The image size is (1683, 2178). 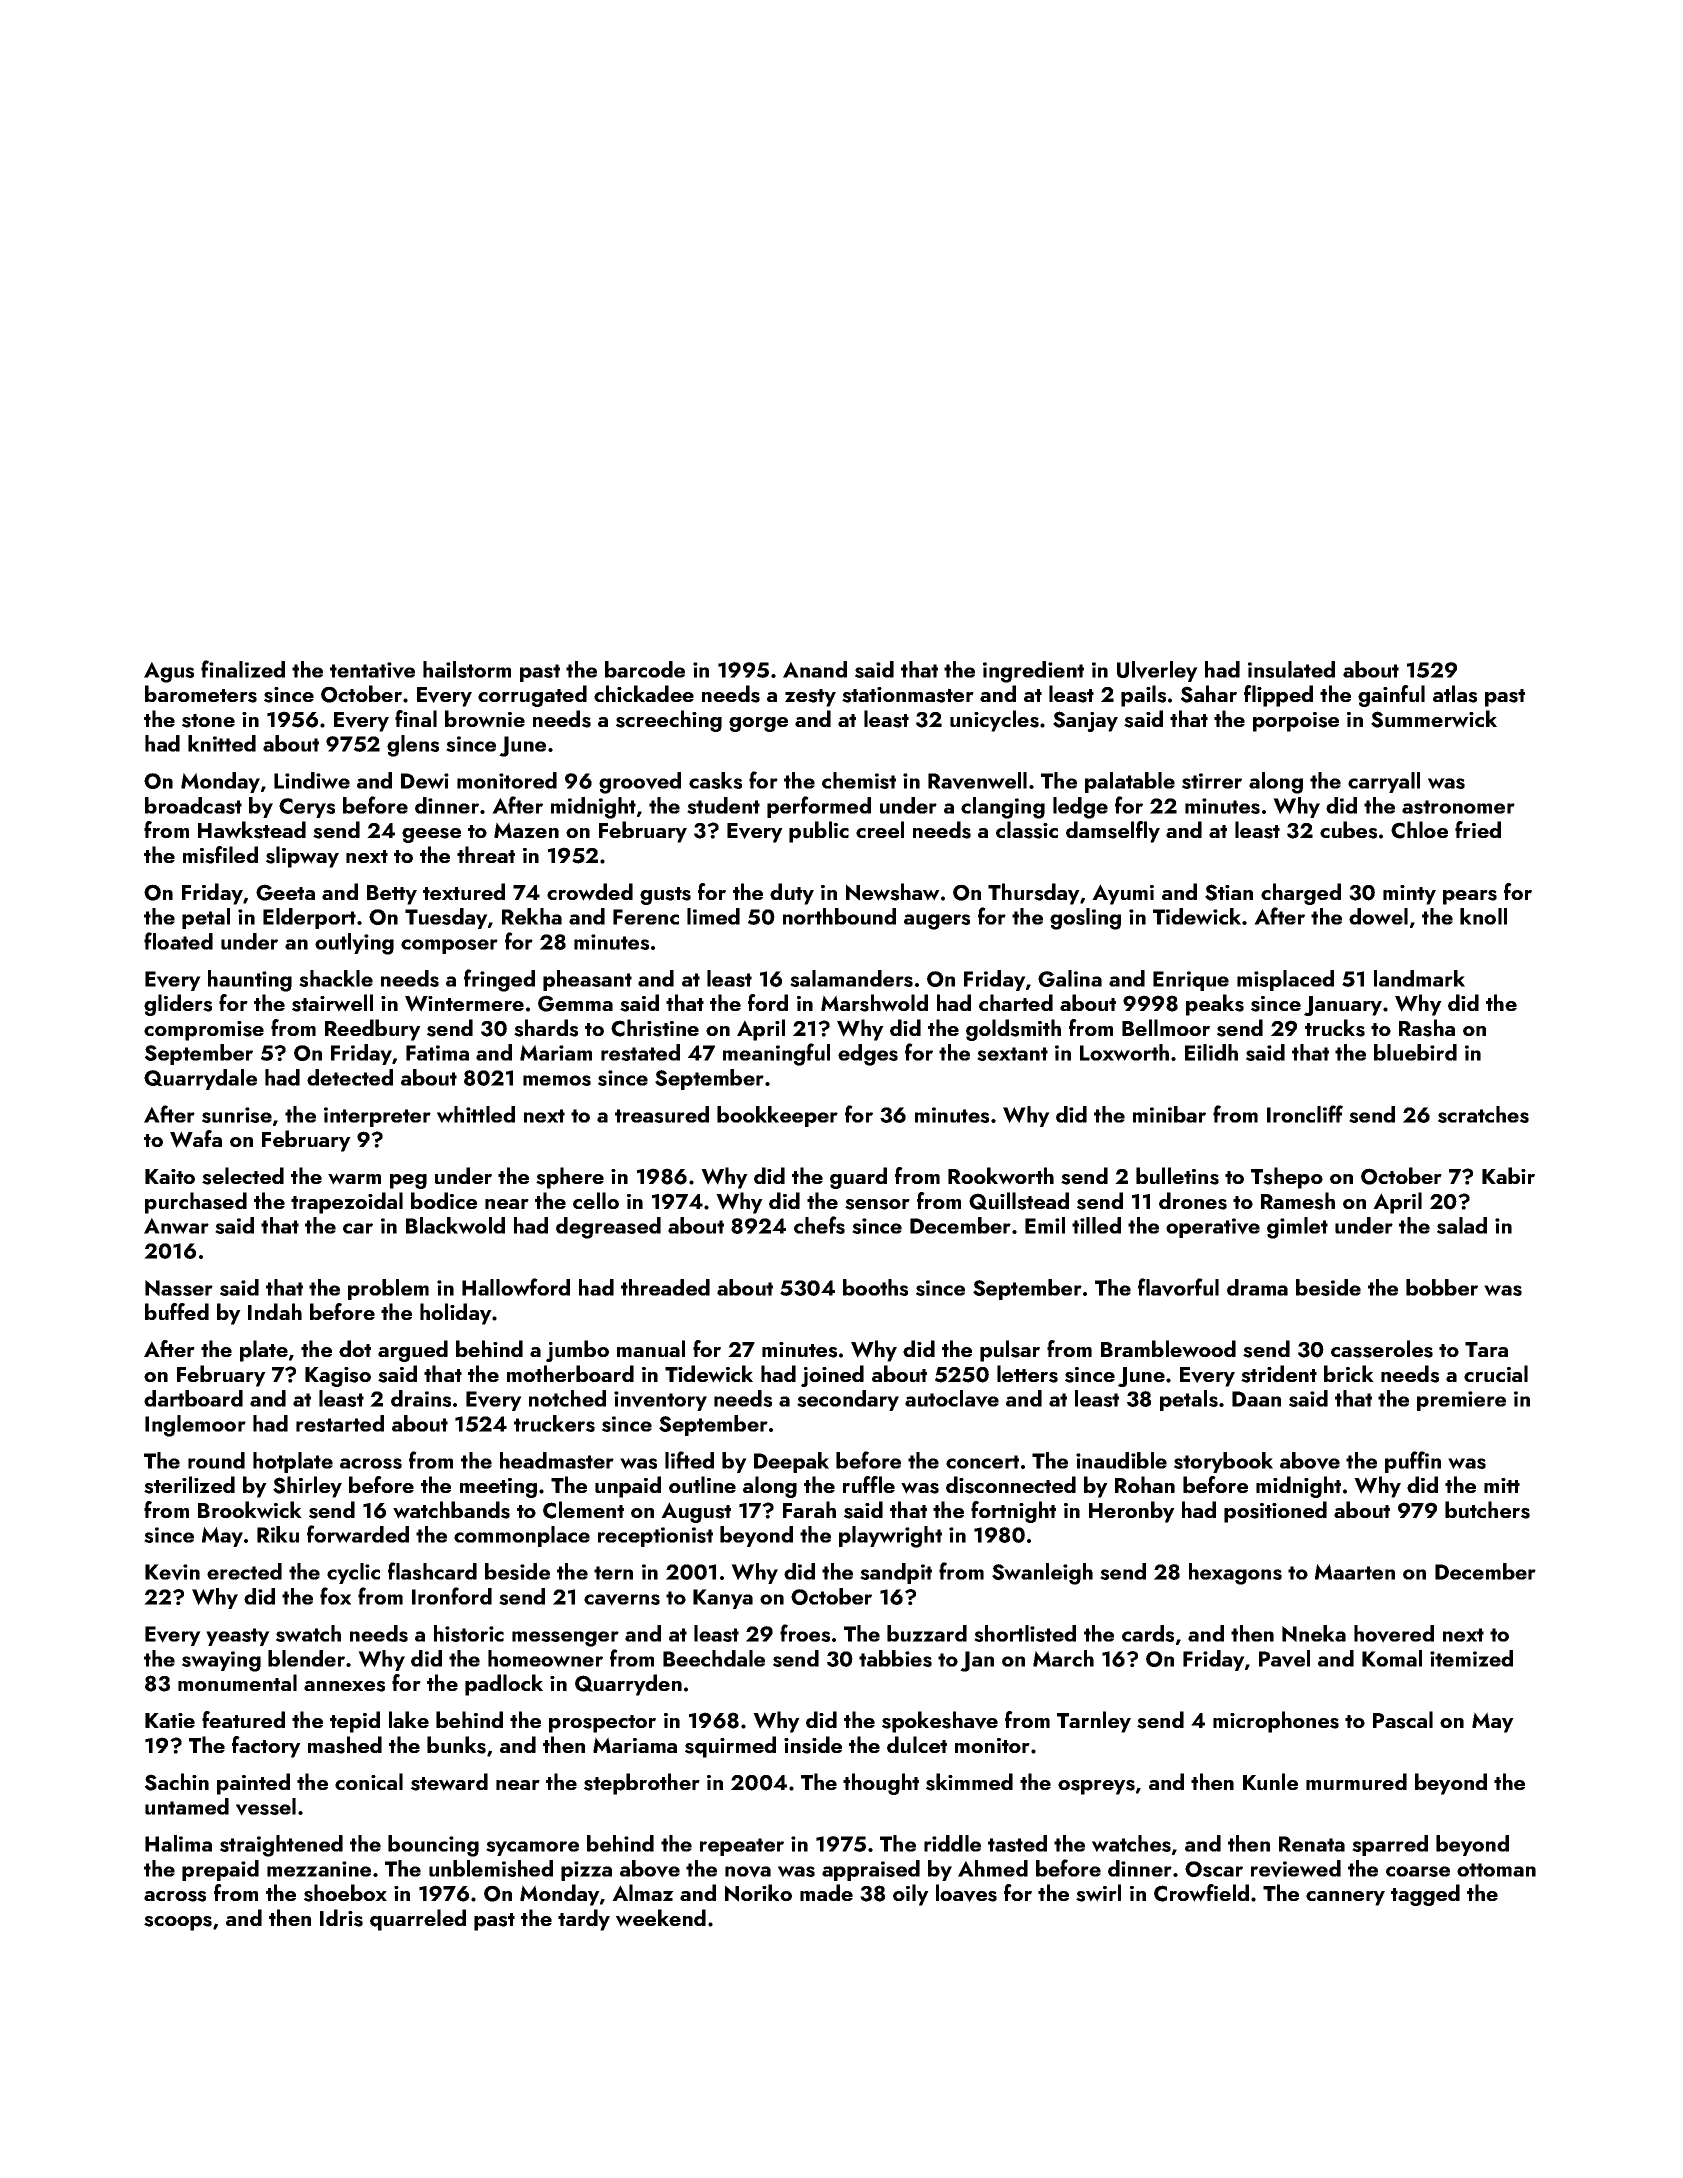 I want to click on Kagiso, so click(x=338, y=1377).
